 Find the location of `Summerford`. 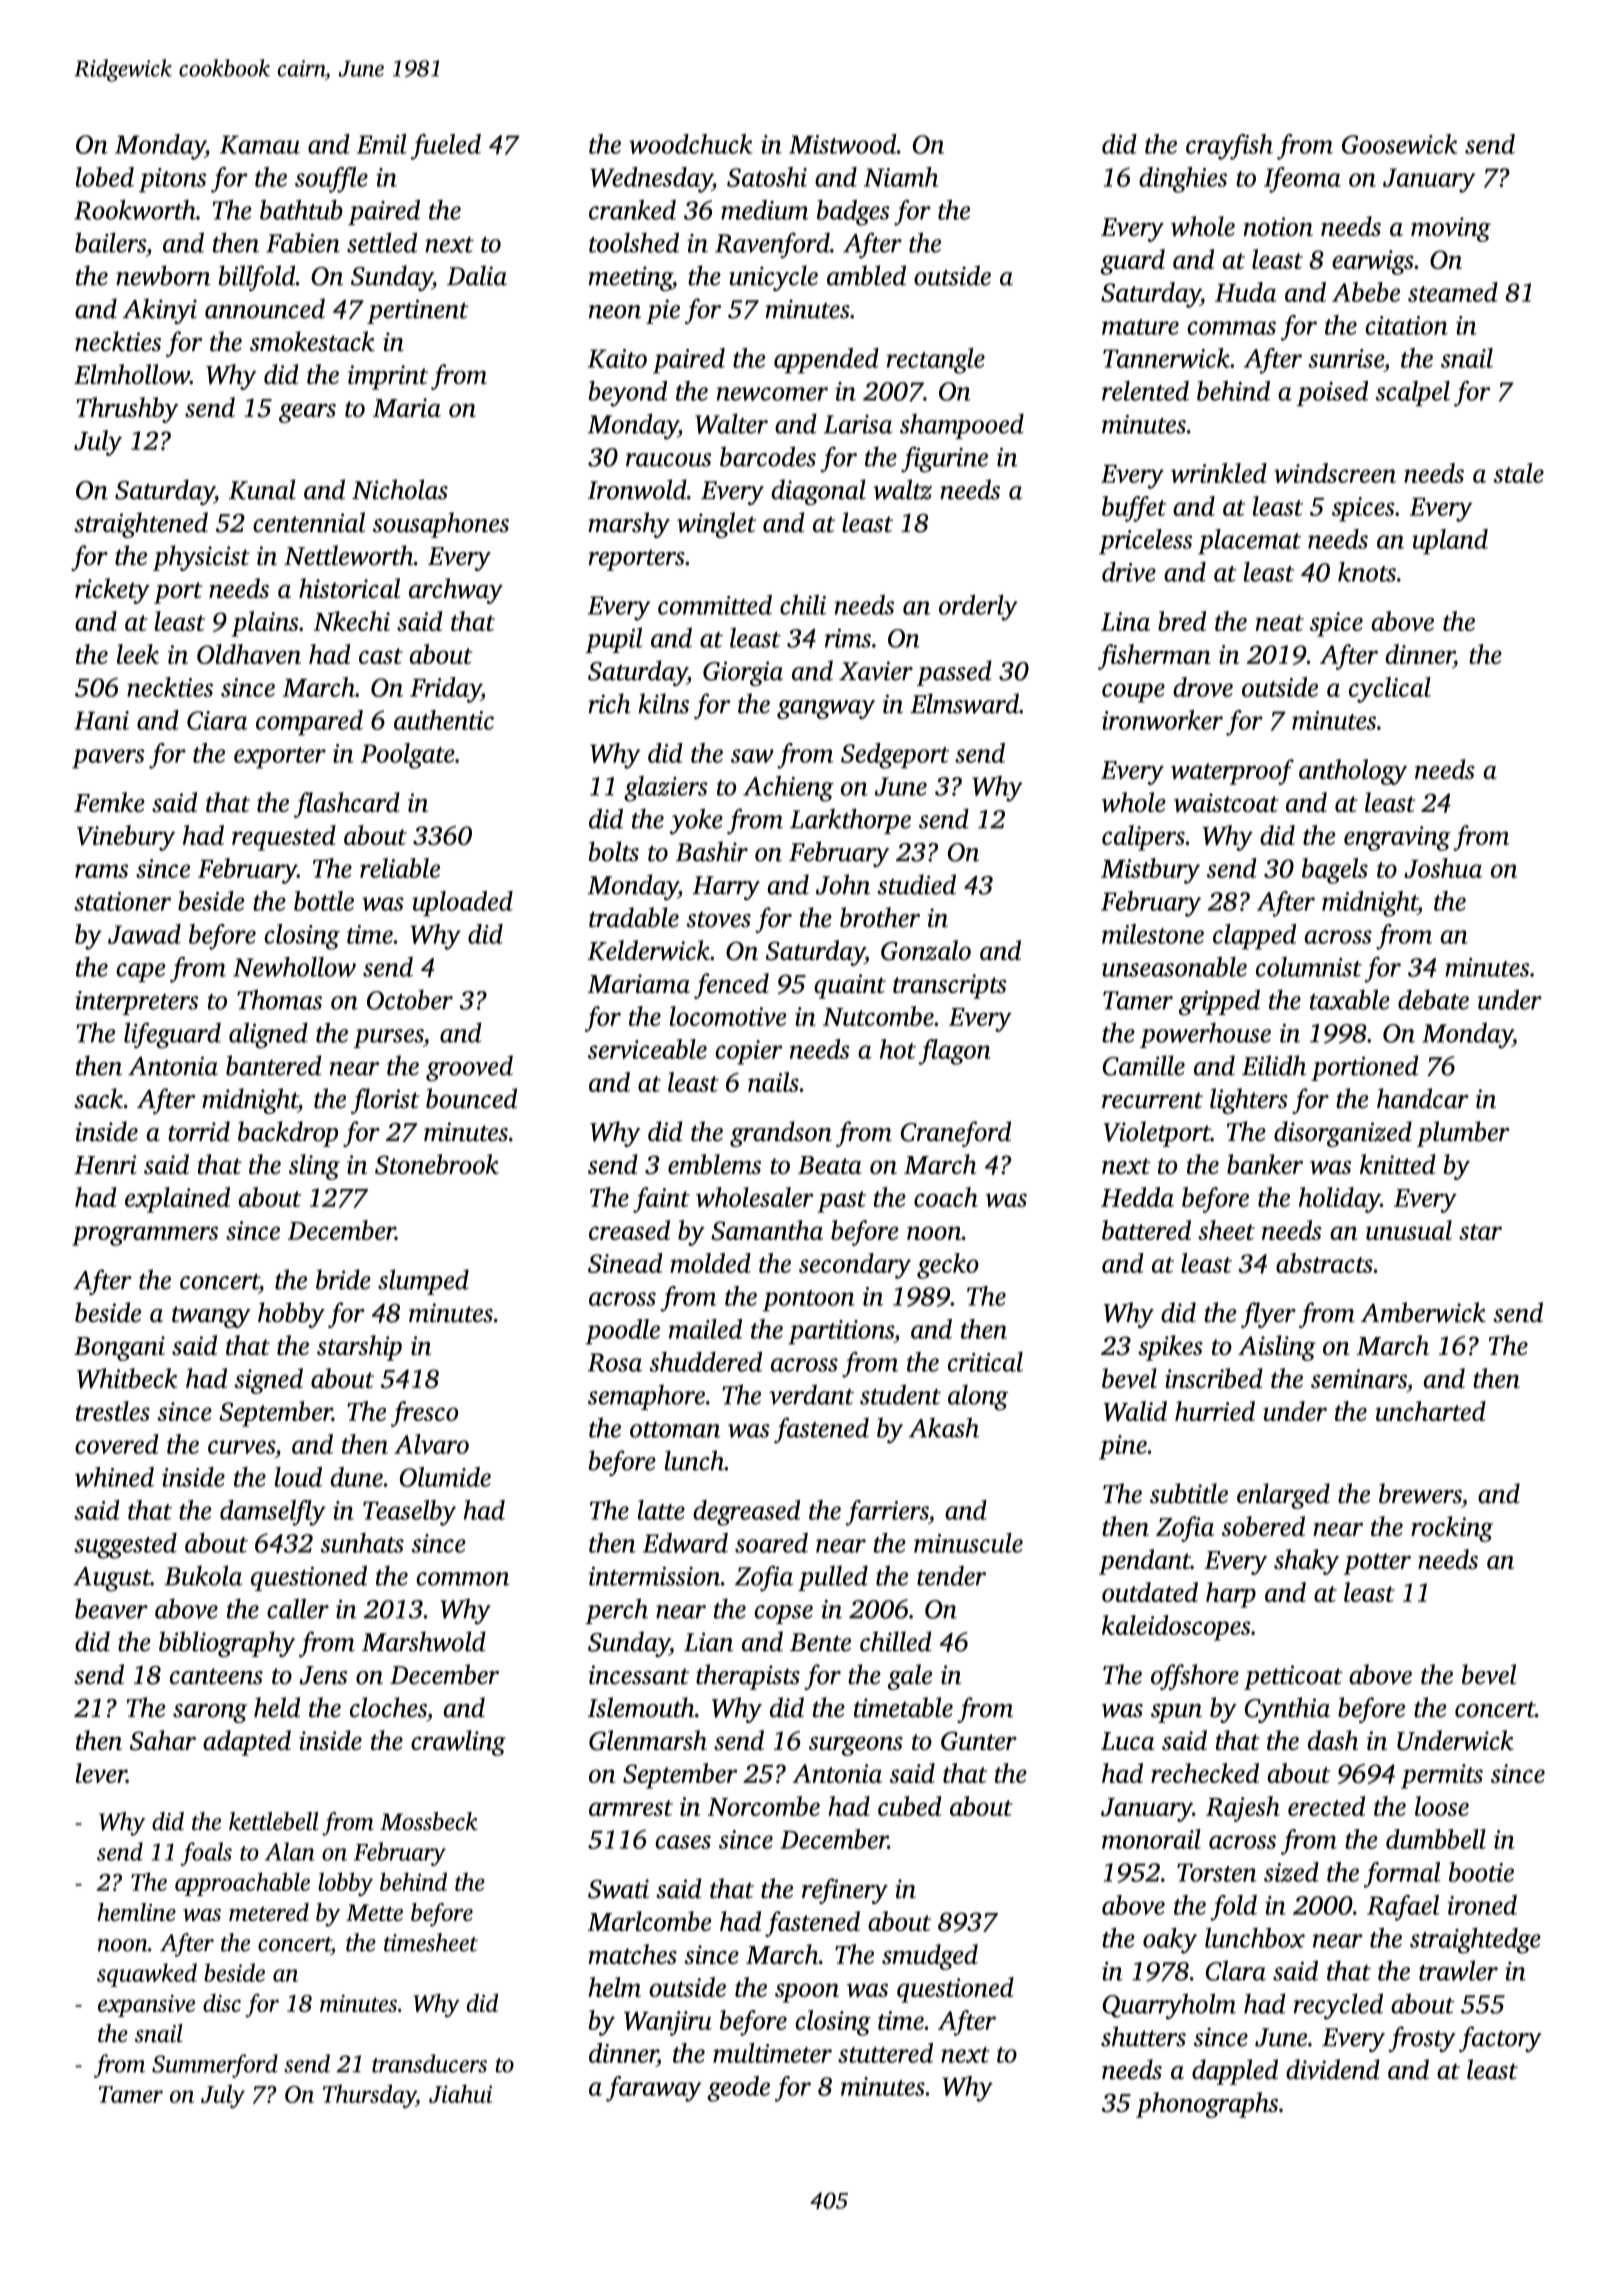

Summerford is located at coordinates (215, 2066).
